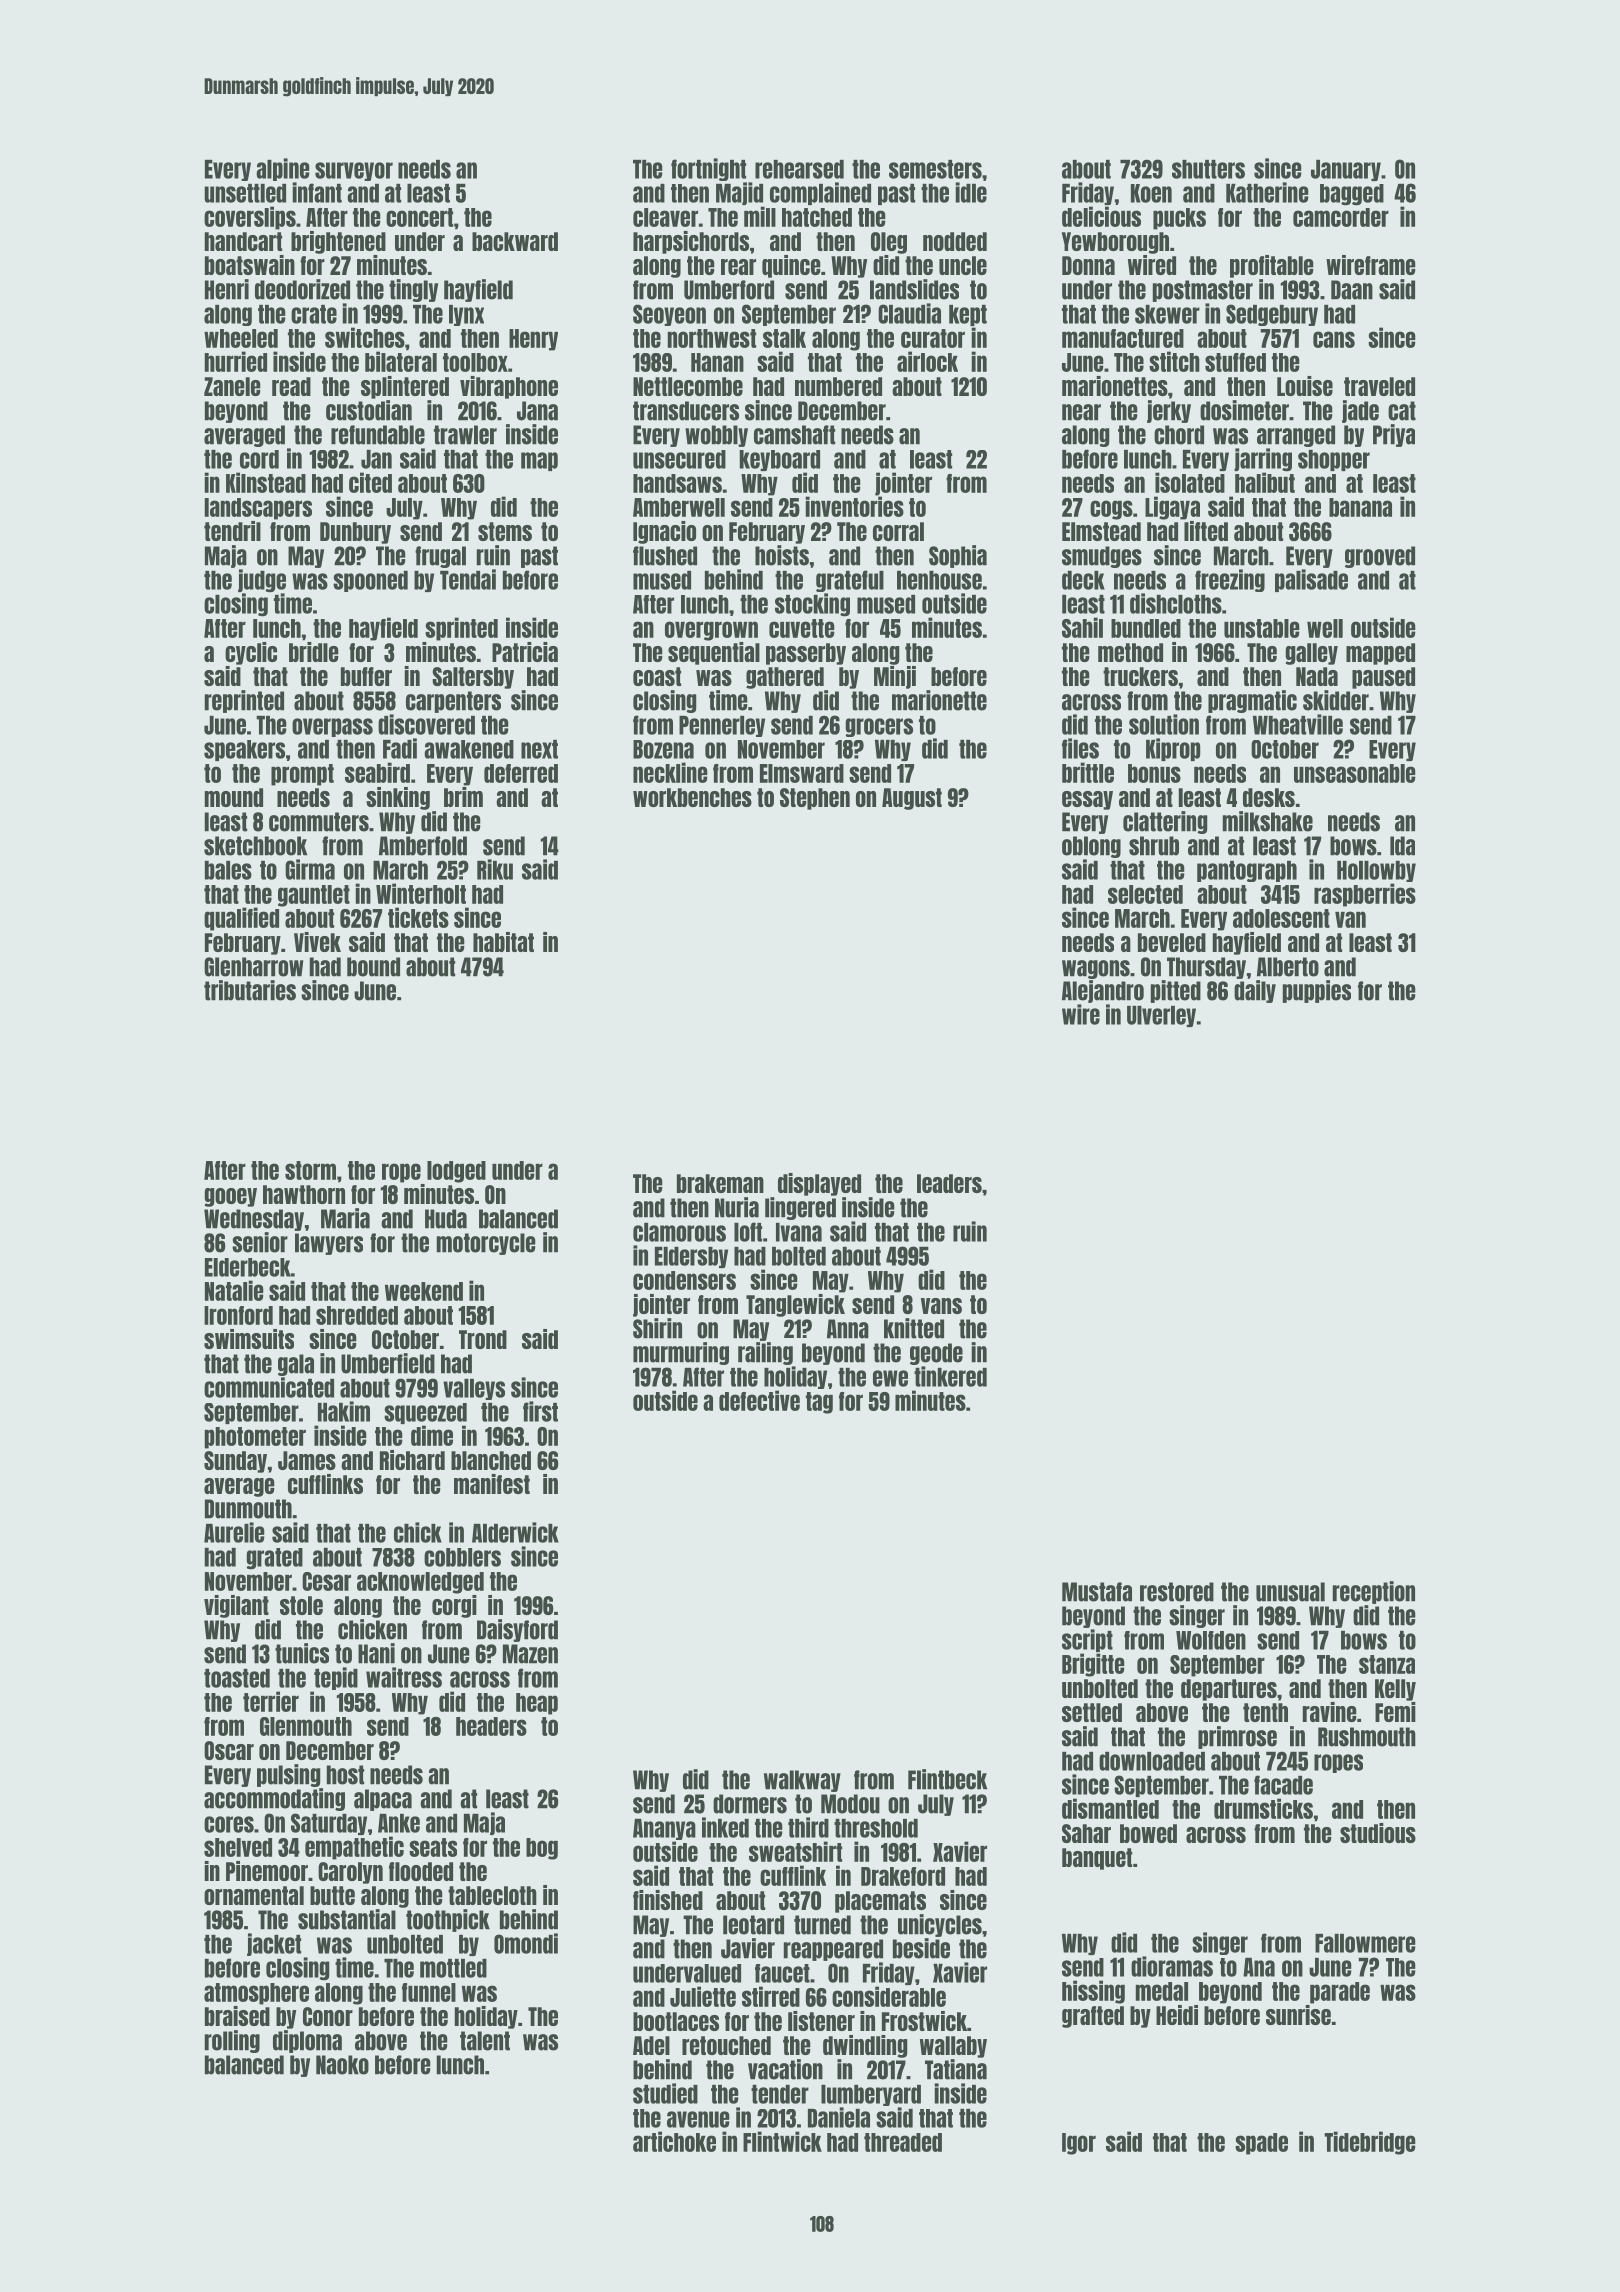 This document has height=2292, width=1620. What do you see at coordinates (232, 2041) in the document?
I see `rolling` at bounding box center [232, 2041].
